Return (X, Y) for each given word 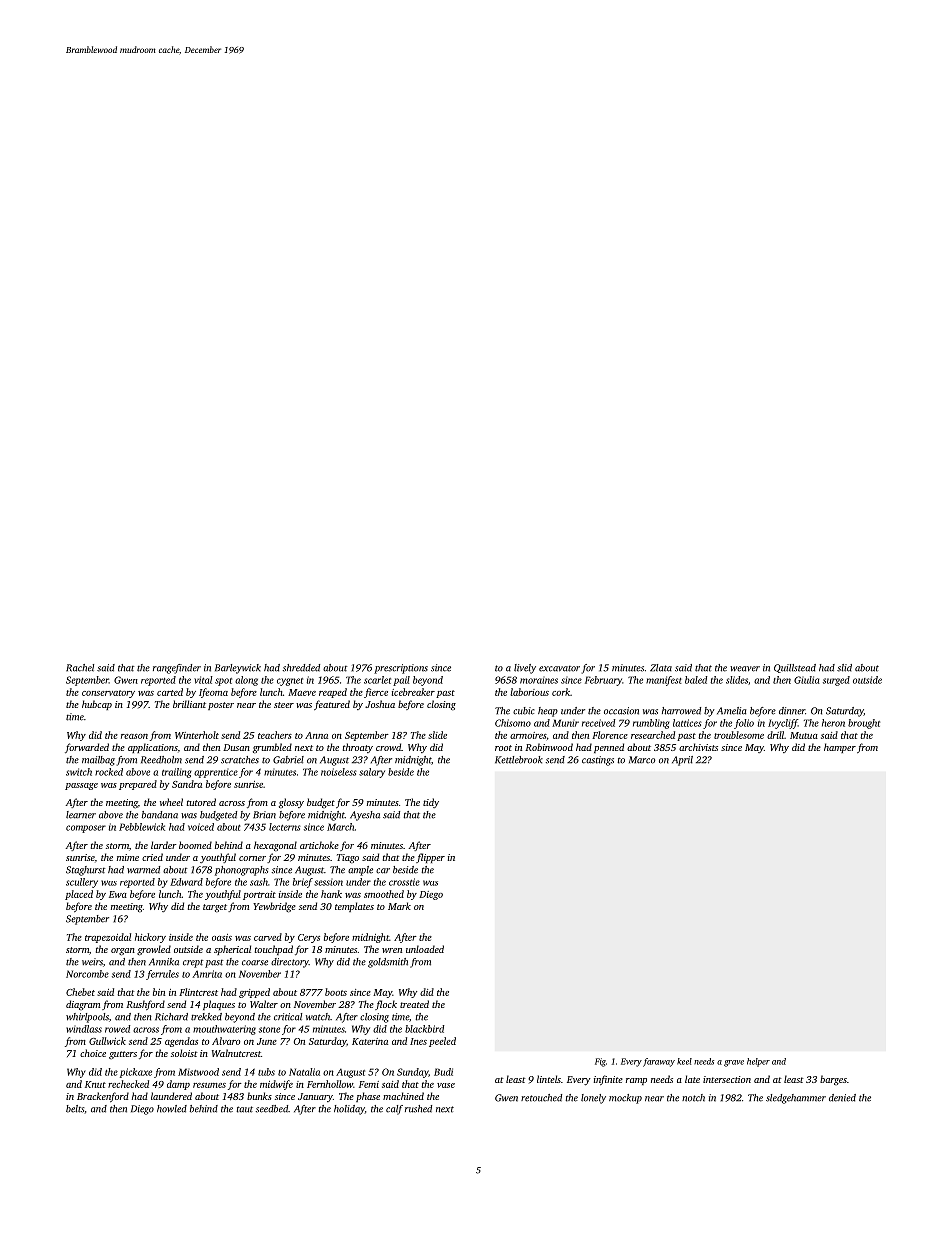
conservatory (108, 694)
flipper (430, 858)
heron (833, 723)
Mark (399, 906)
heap (548, 712)
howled (172, 1109)
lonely (593, 1099)
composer (86, 829)
